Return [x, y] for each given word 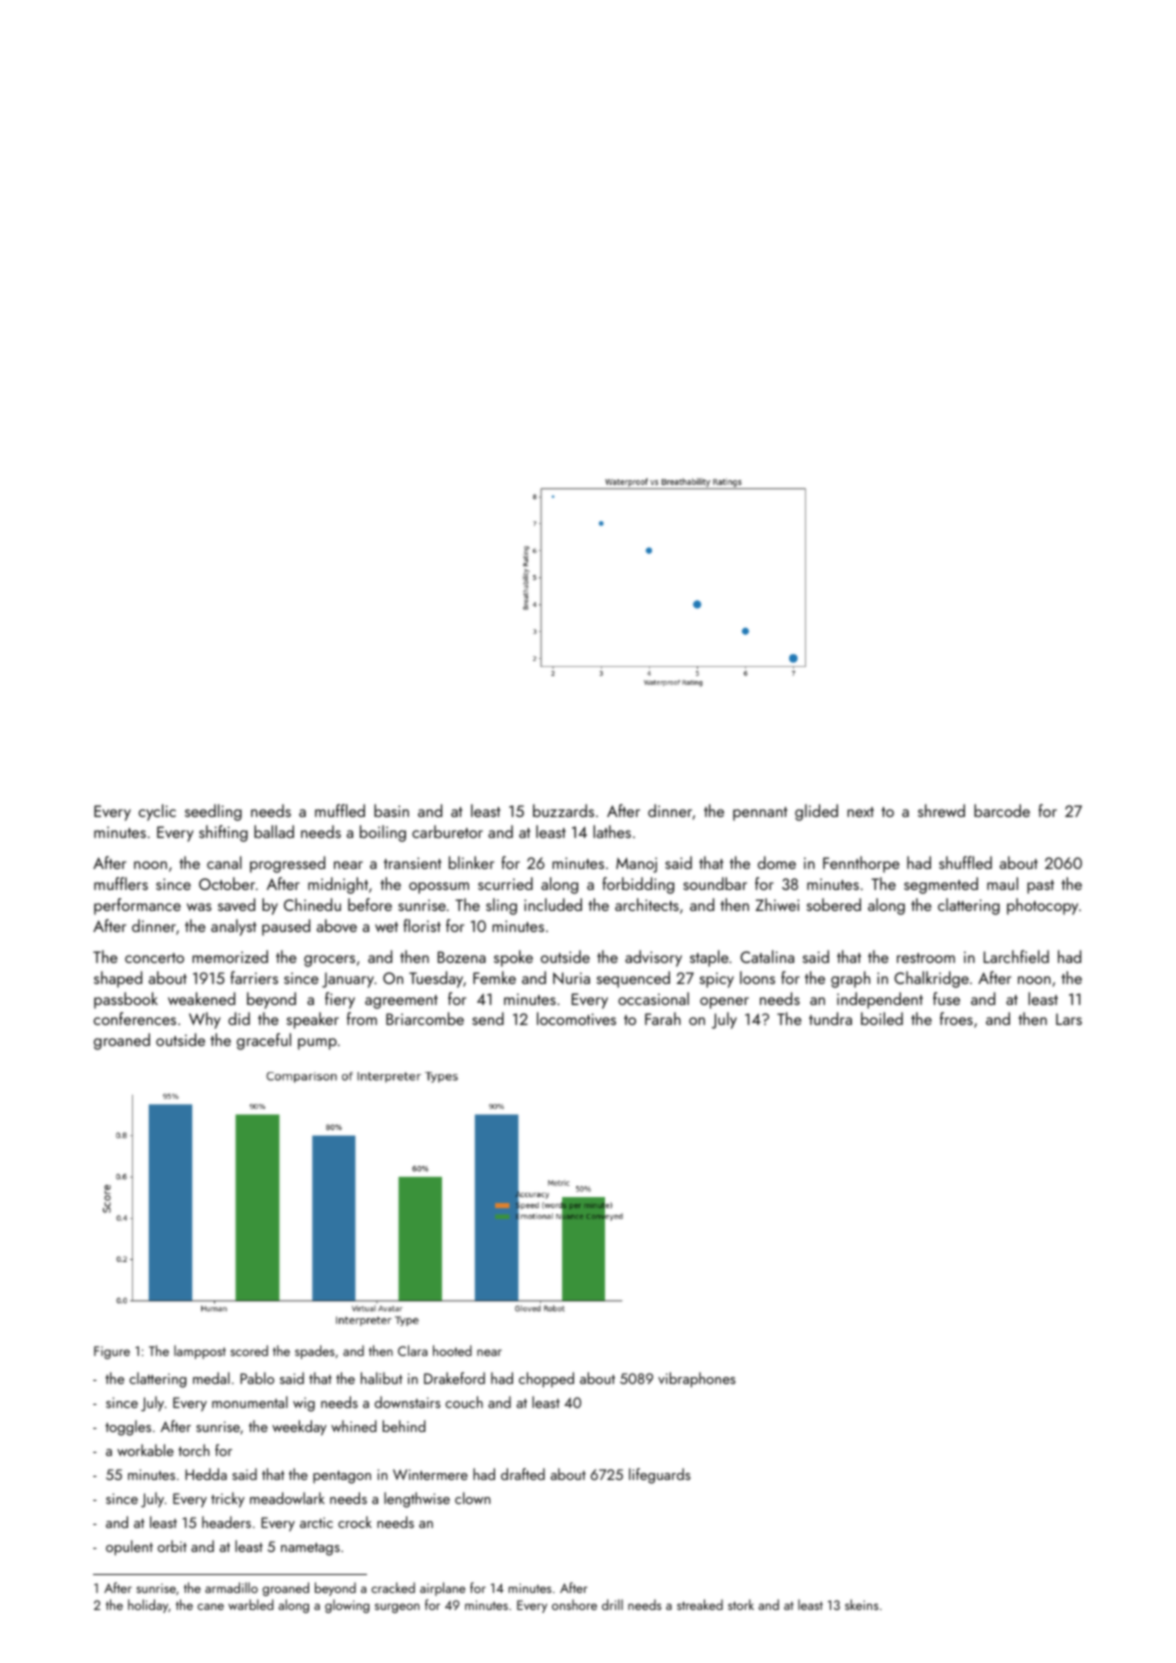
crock [355, 1522]
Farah [663, 1018]
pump [317, 1044]
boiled [882, 1018]
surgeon [397, 1608]
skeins [861, 1604]
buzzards [563, 810]
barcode [1002, 810]
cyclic [157, 812]
